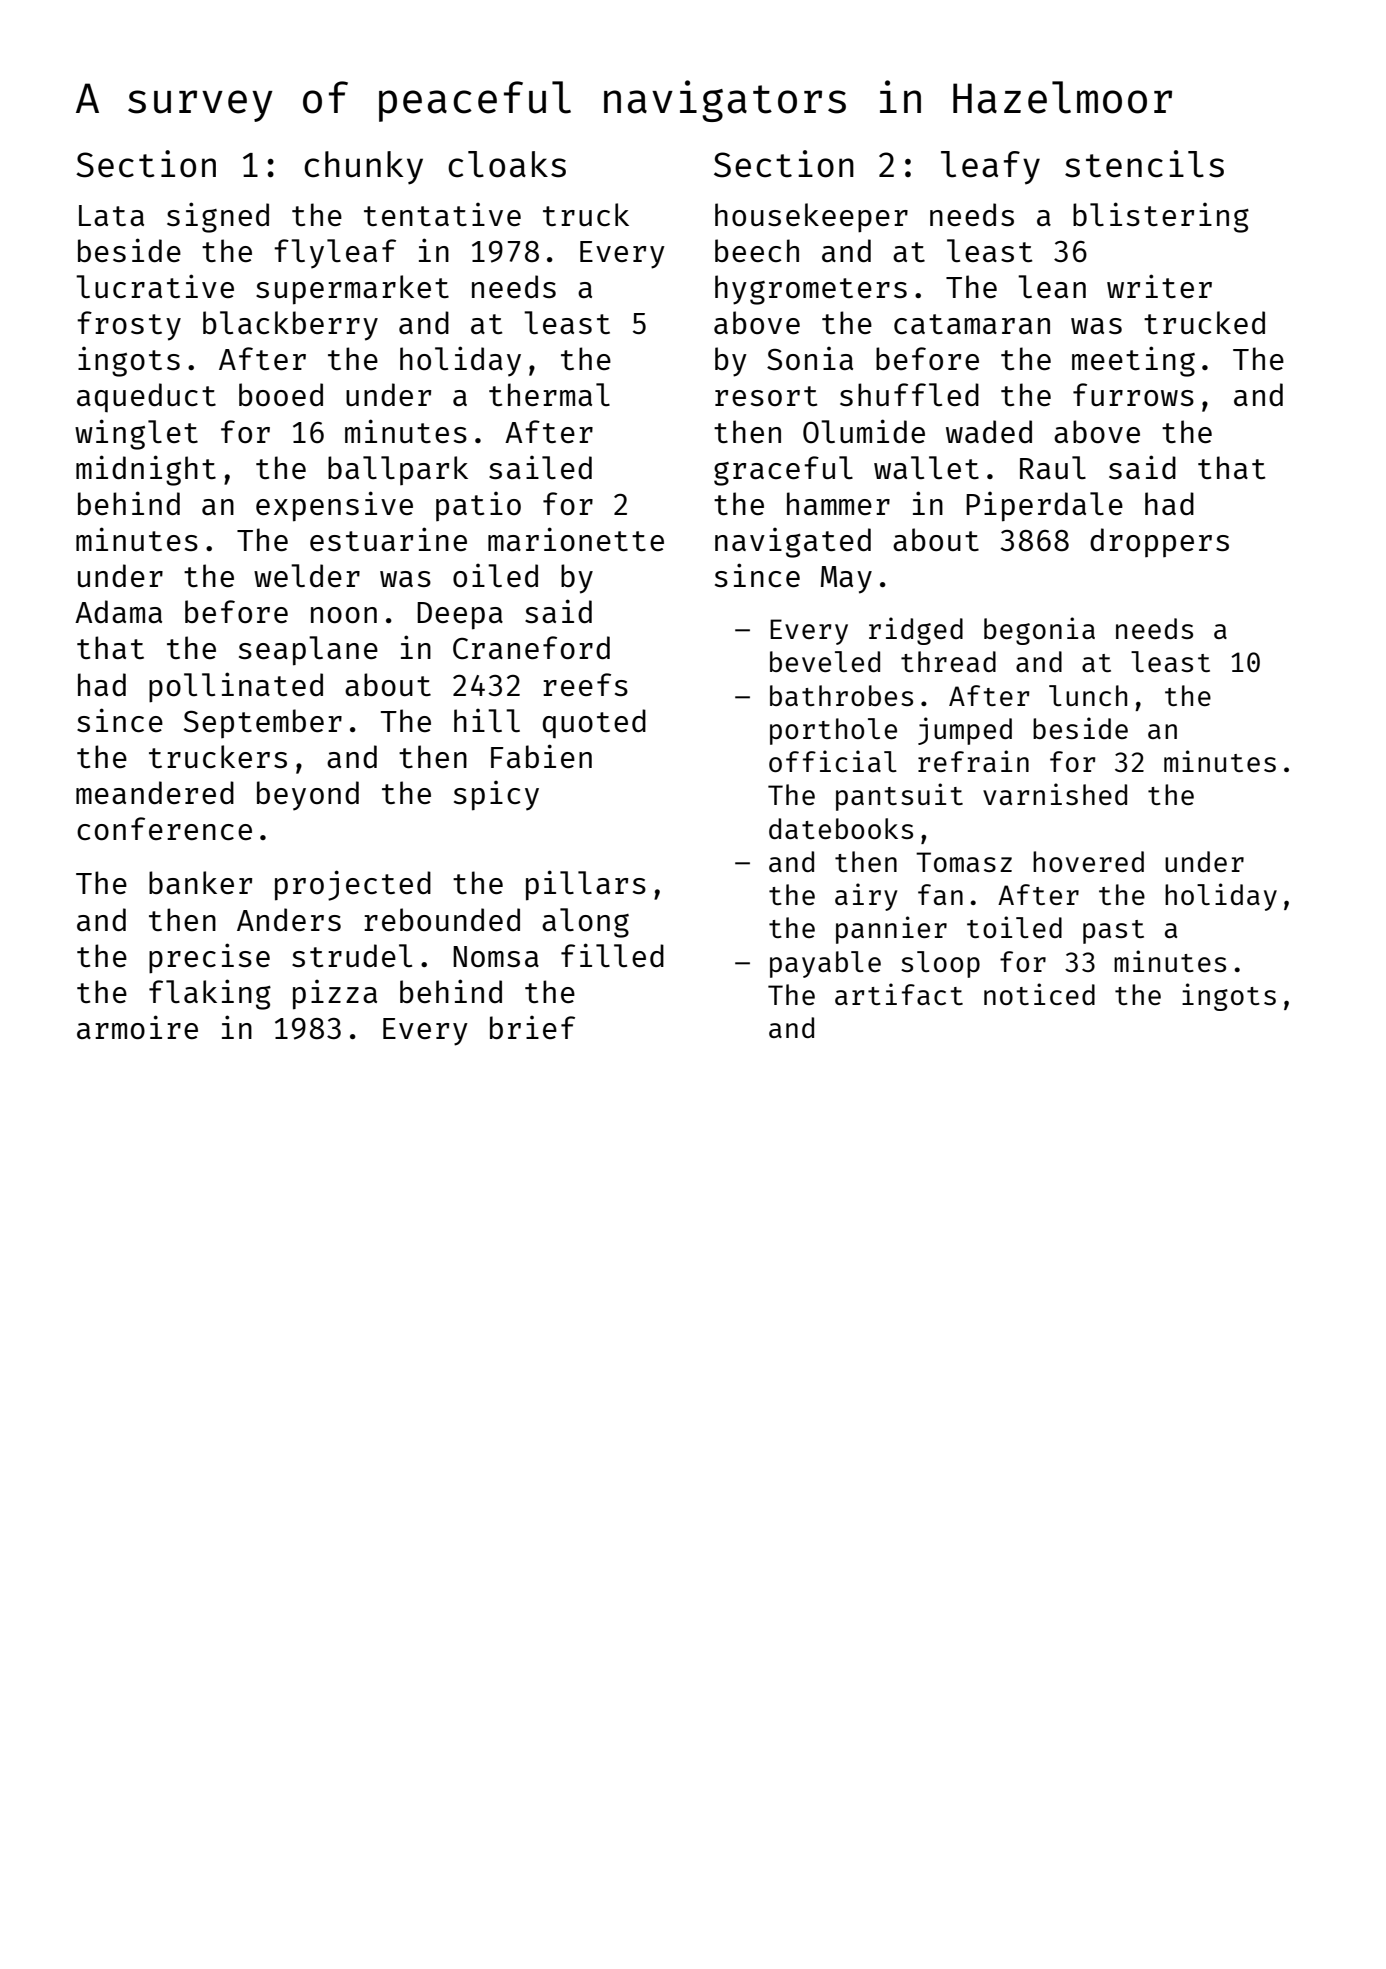 Image resolution: width=1386 pixels, height=1969 pixels. What do you see at coordinates (137, 1027) in the screenshot?
I see `armoire` at bounding box center [137, 1027].
